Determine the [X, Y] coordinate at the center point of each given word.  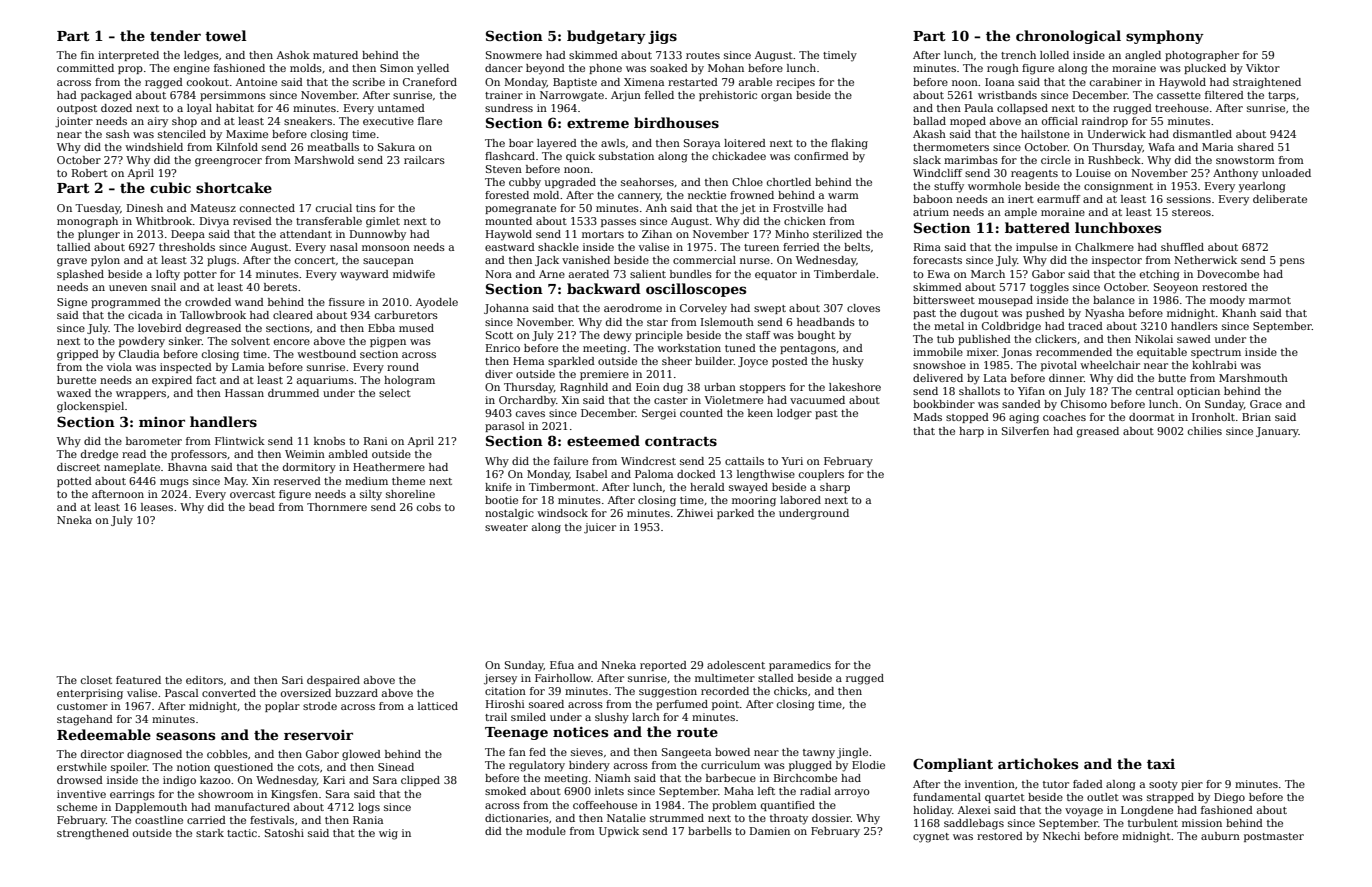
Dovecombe [1228, 274]
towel [226, 35]
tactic [242, 833]
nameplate [132, 468]
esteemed [603, 440]
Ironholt [1213, 417]
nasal [344, 247]
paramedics [800, 666]
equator [776, 275]
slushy [612, 718]
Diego [1229, 798]
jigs [662, 37]
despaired [333, 681]
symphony [1165, 37]
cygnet [931, 838]
